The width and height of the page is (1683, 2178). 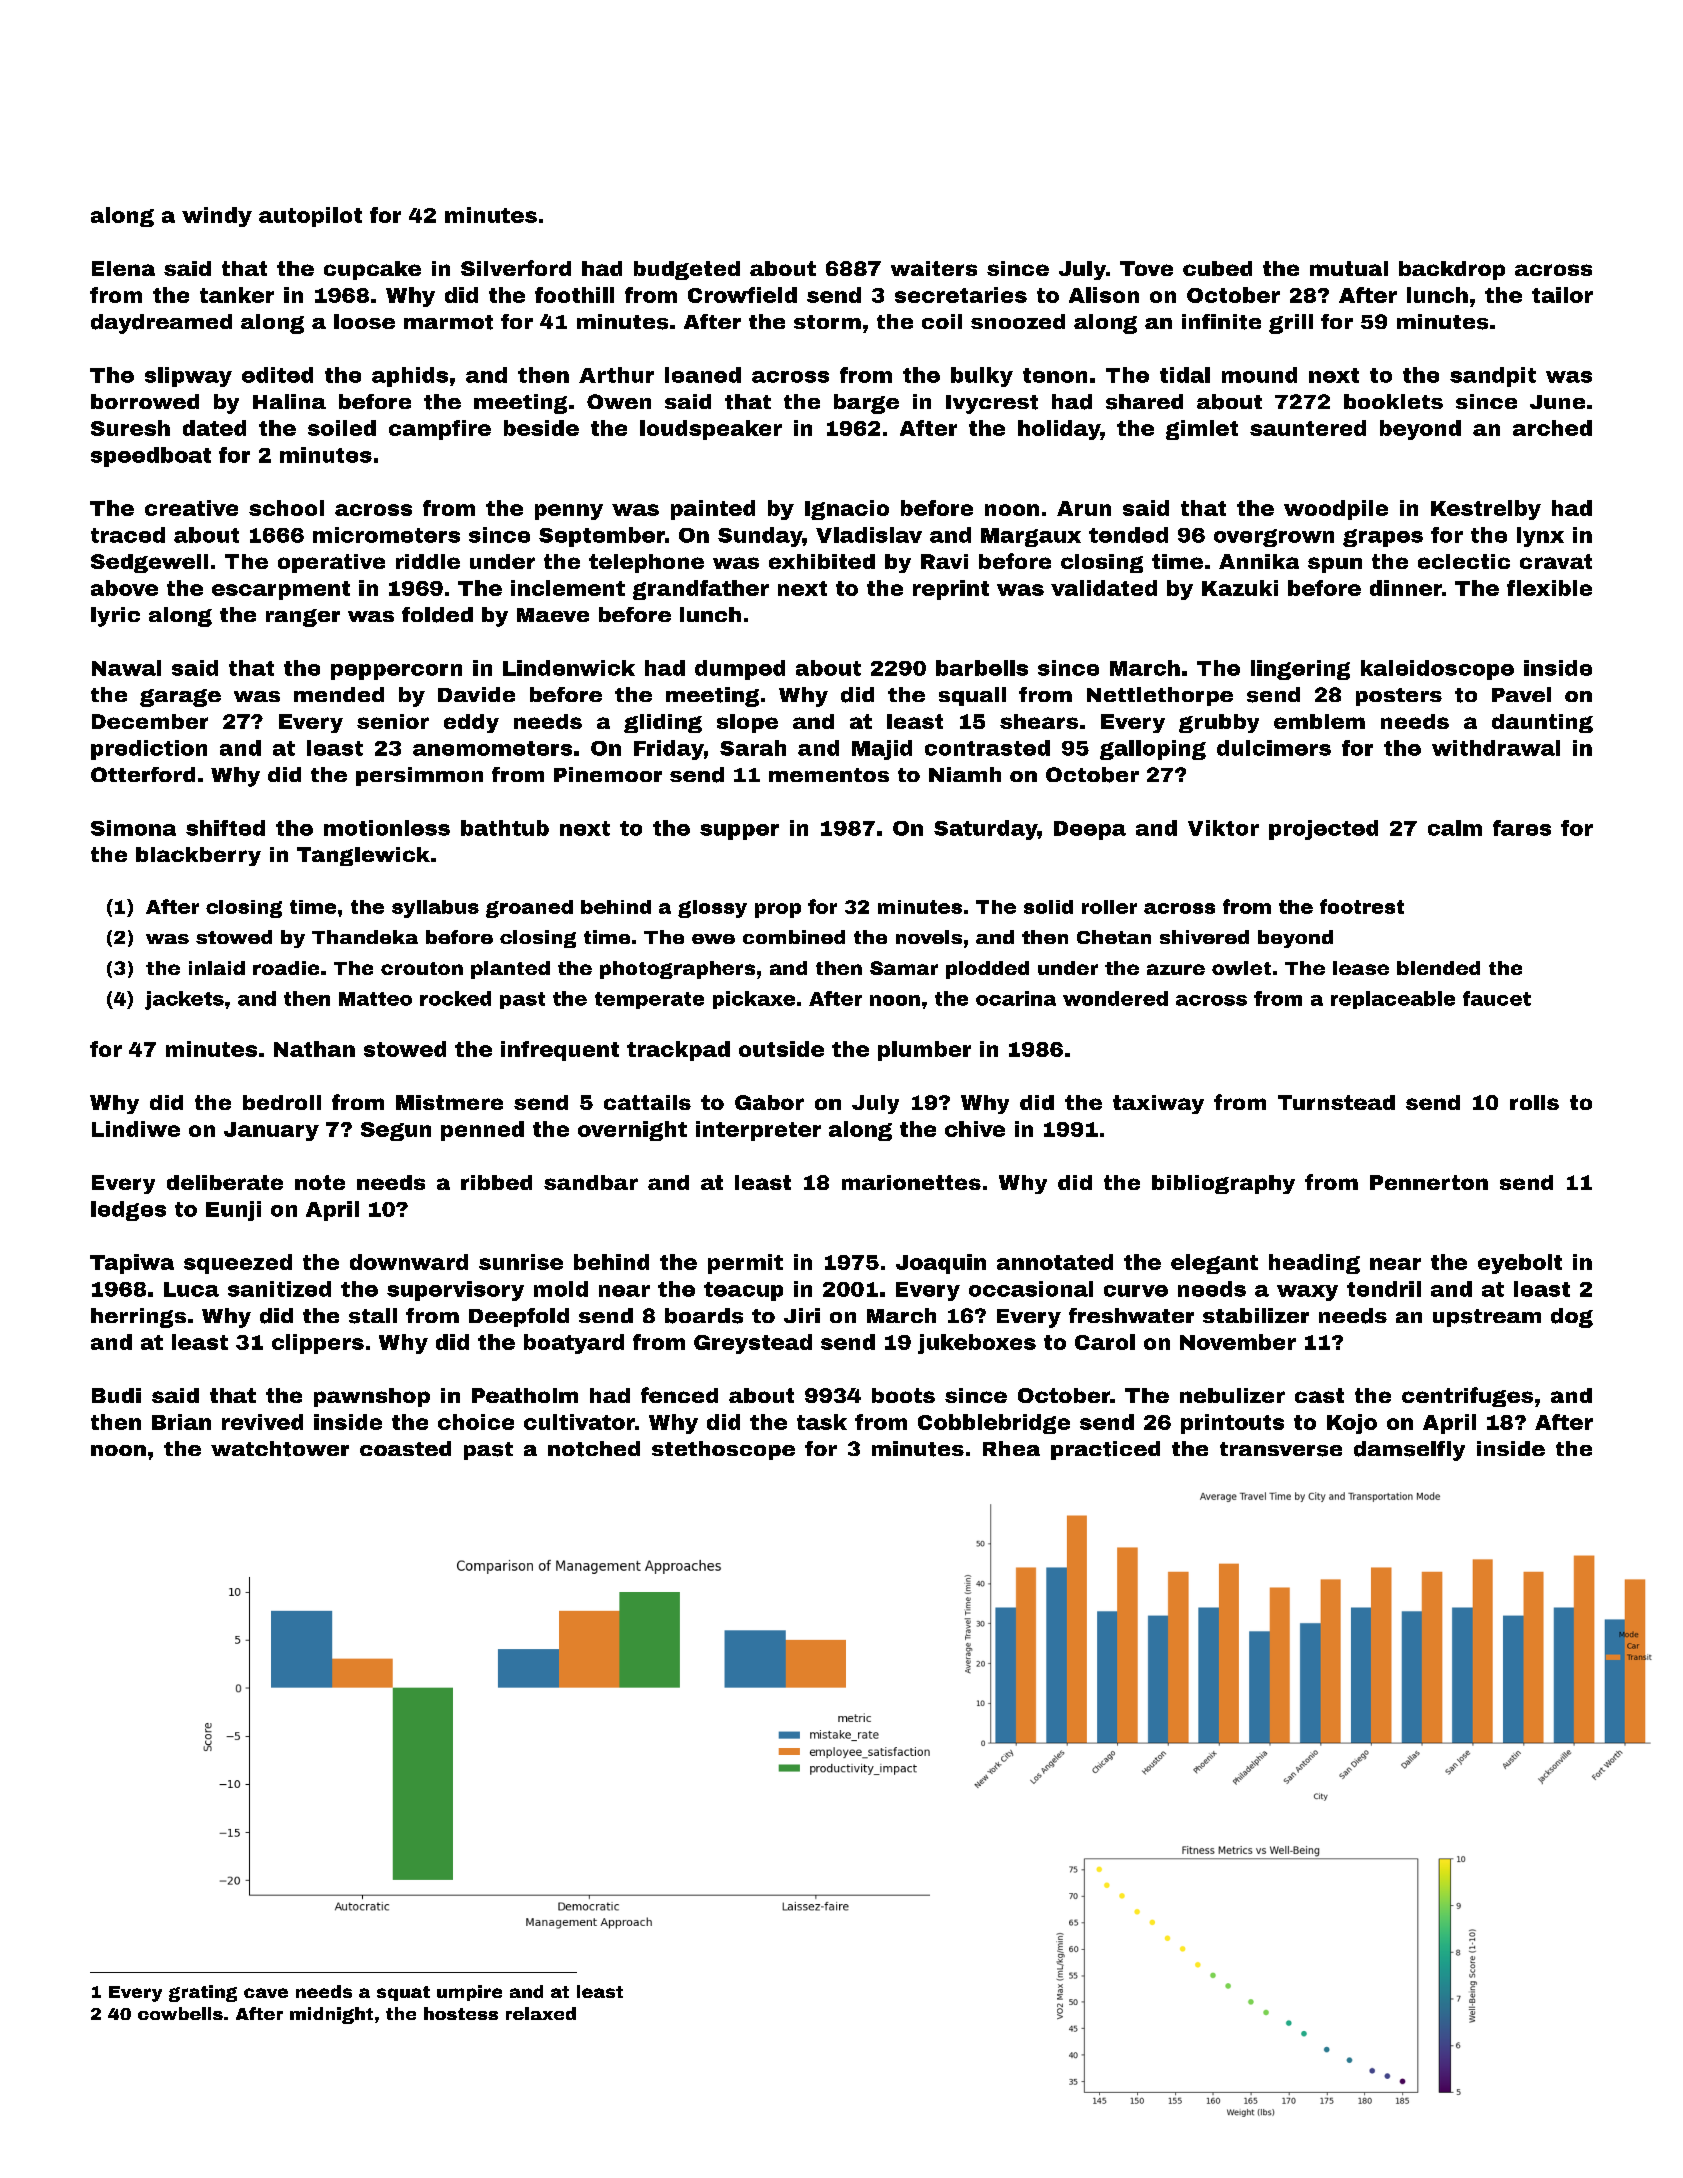 What do you see at coordinates (184, 1000) in the page?
I see `jackets` at bounding box center [184, 1000].
